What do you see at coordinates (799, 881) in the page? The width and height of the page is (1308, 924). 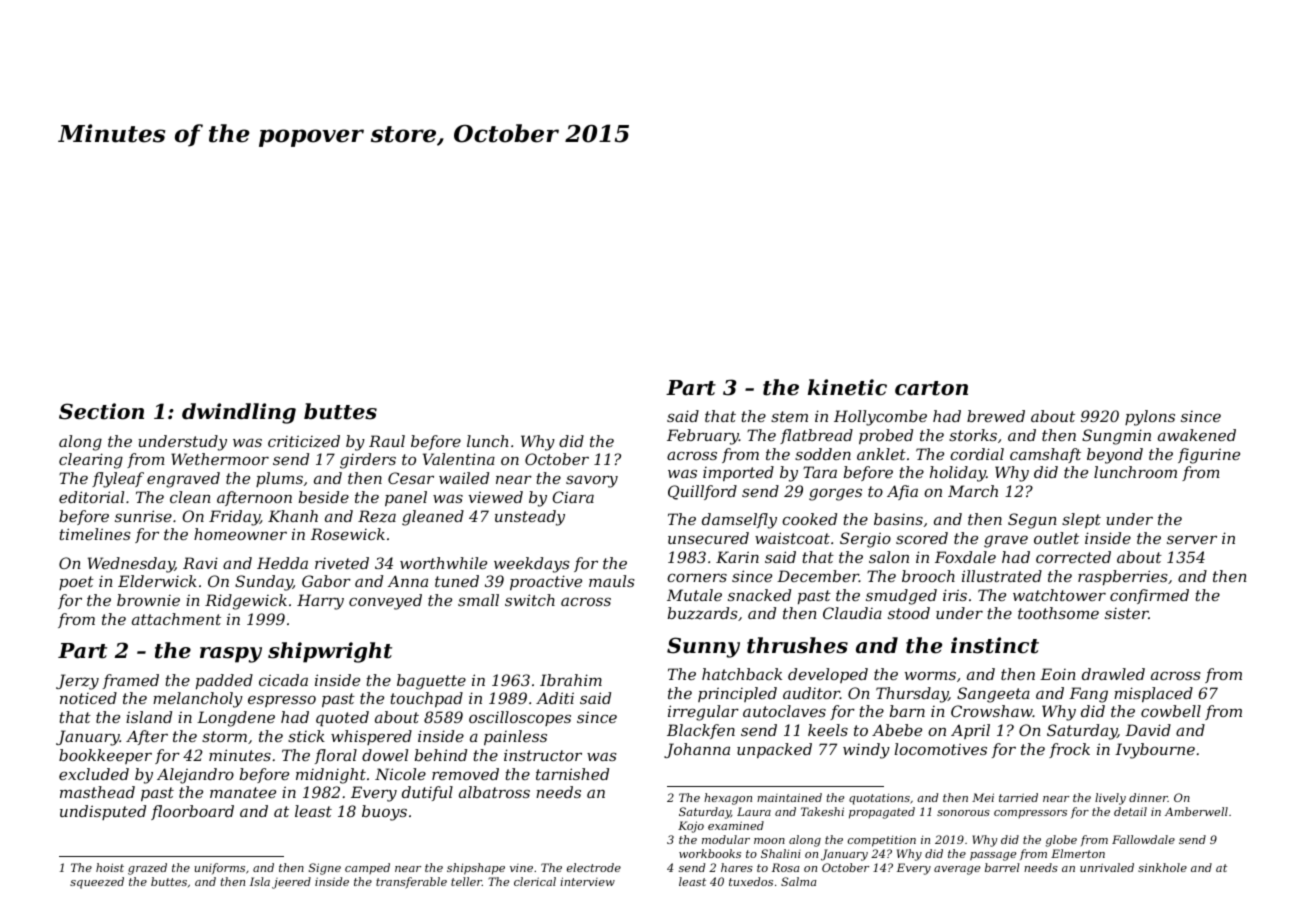 I see `Salma` at bounding box center [799, 881].
